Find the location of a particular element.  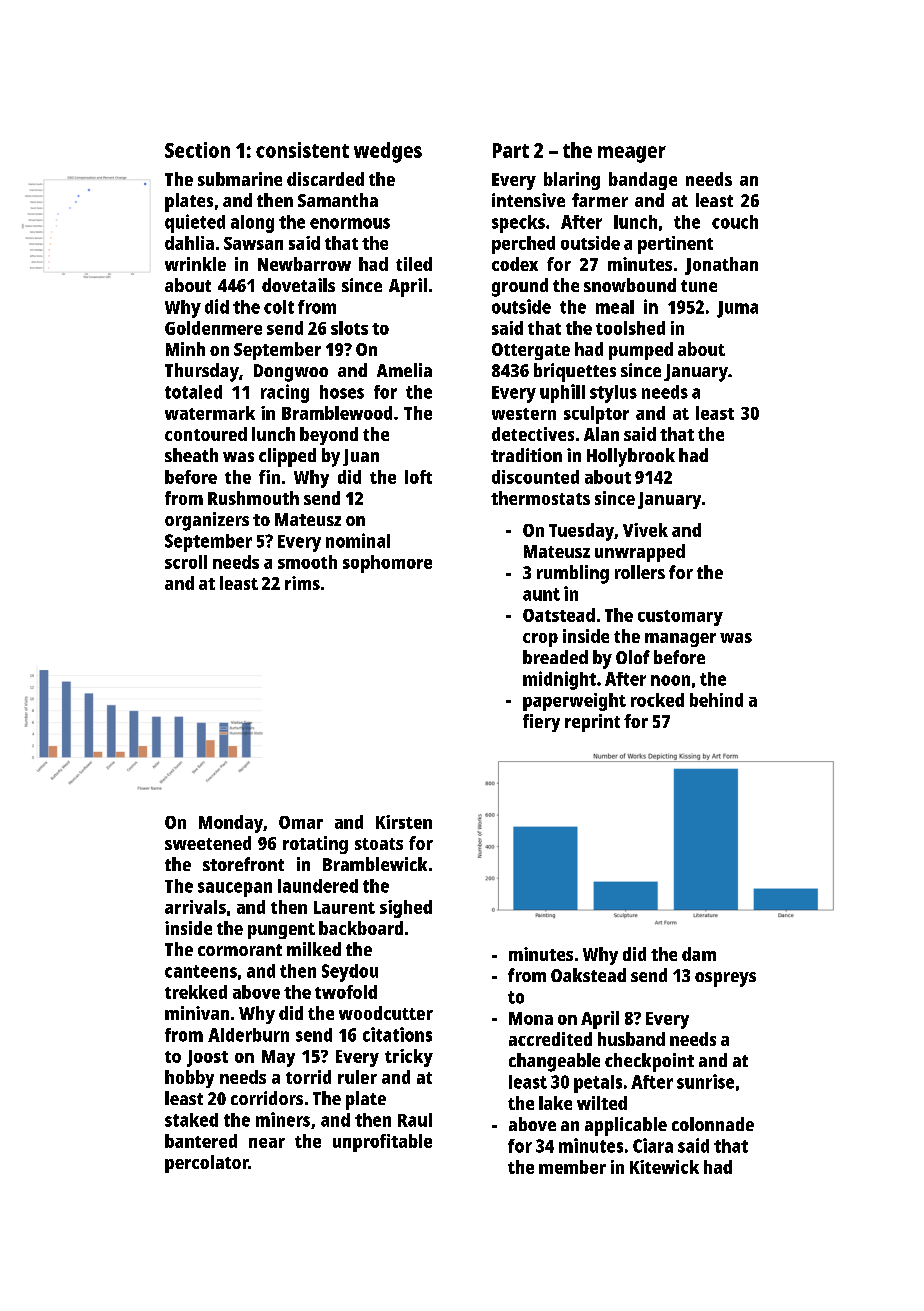

hobby is located at coordinates (189, 1079).
